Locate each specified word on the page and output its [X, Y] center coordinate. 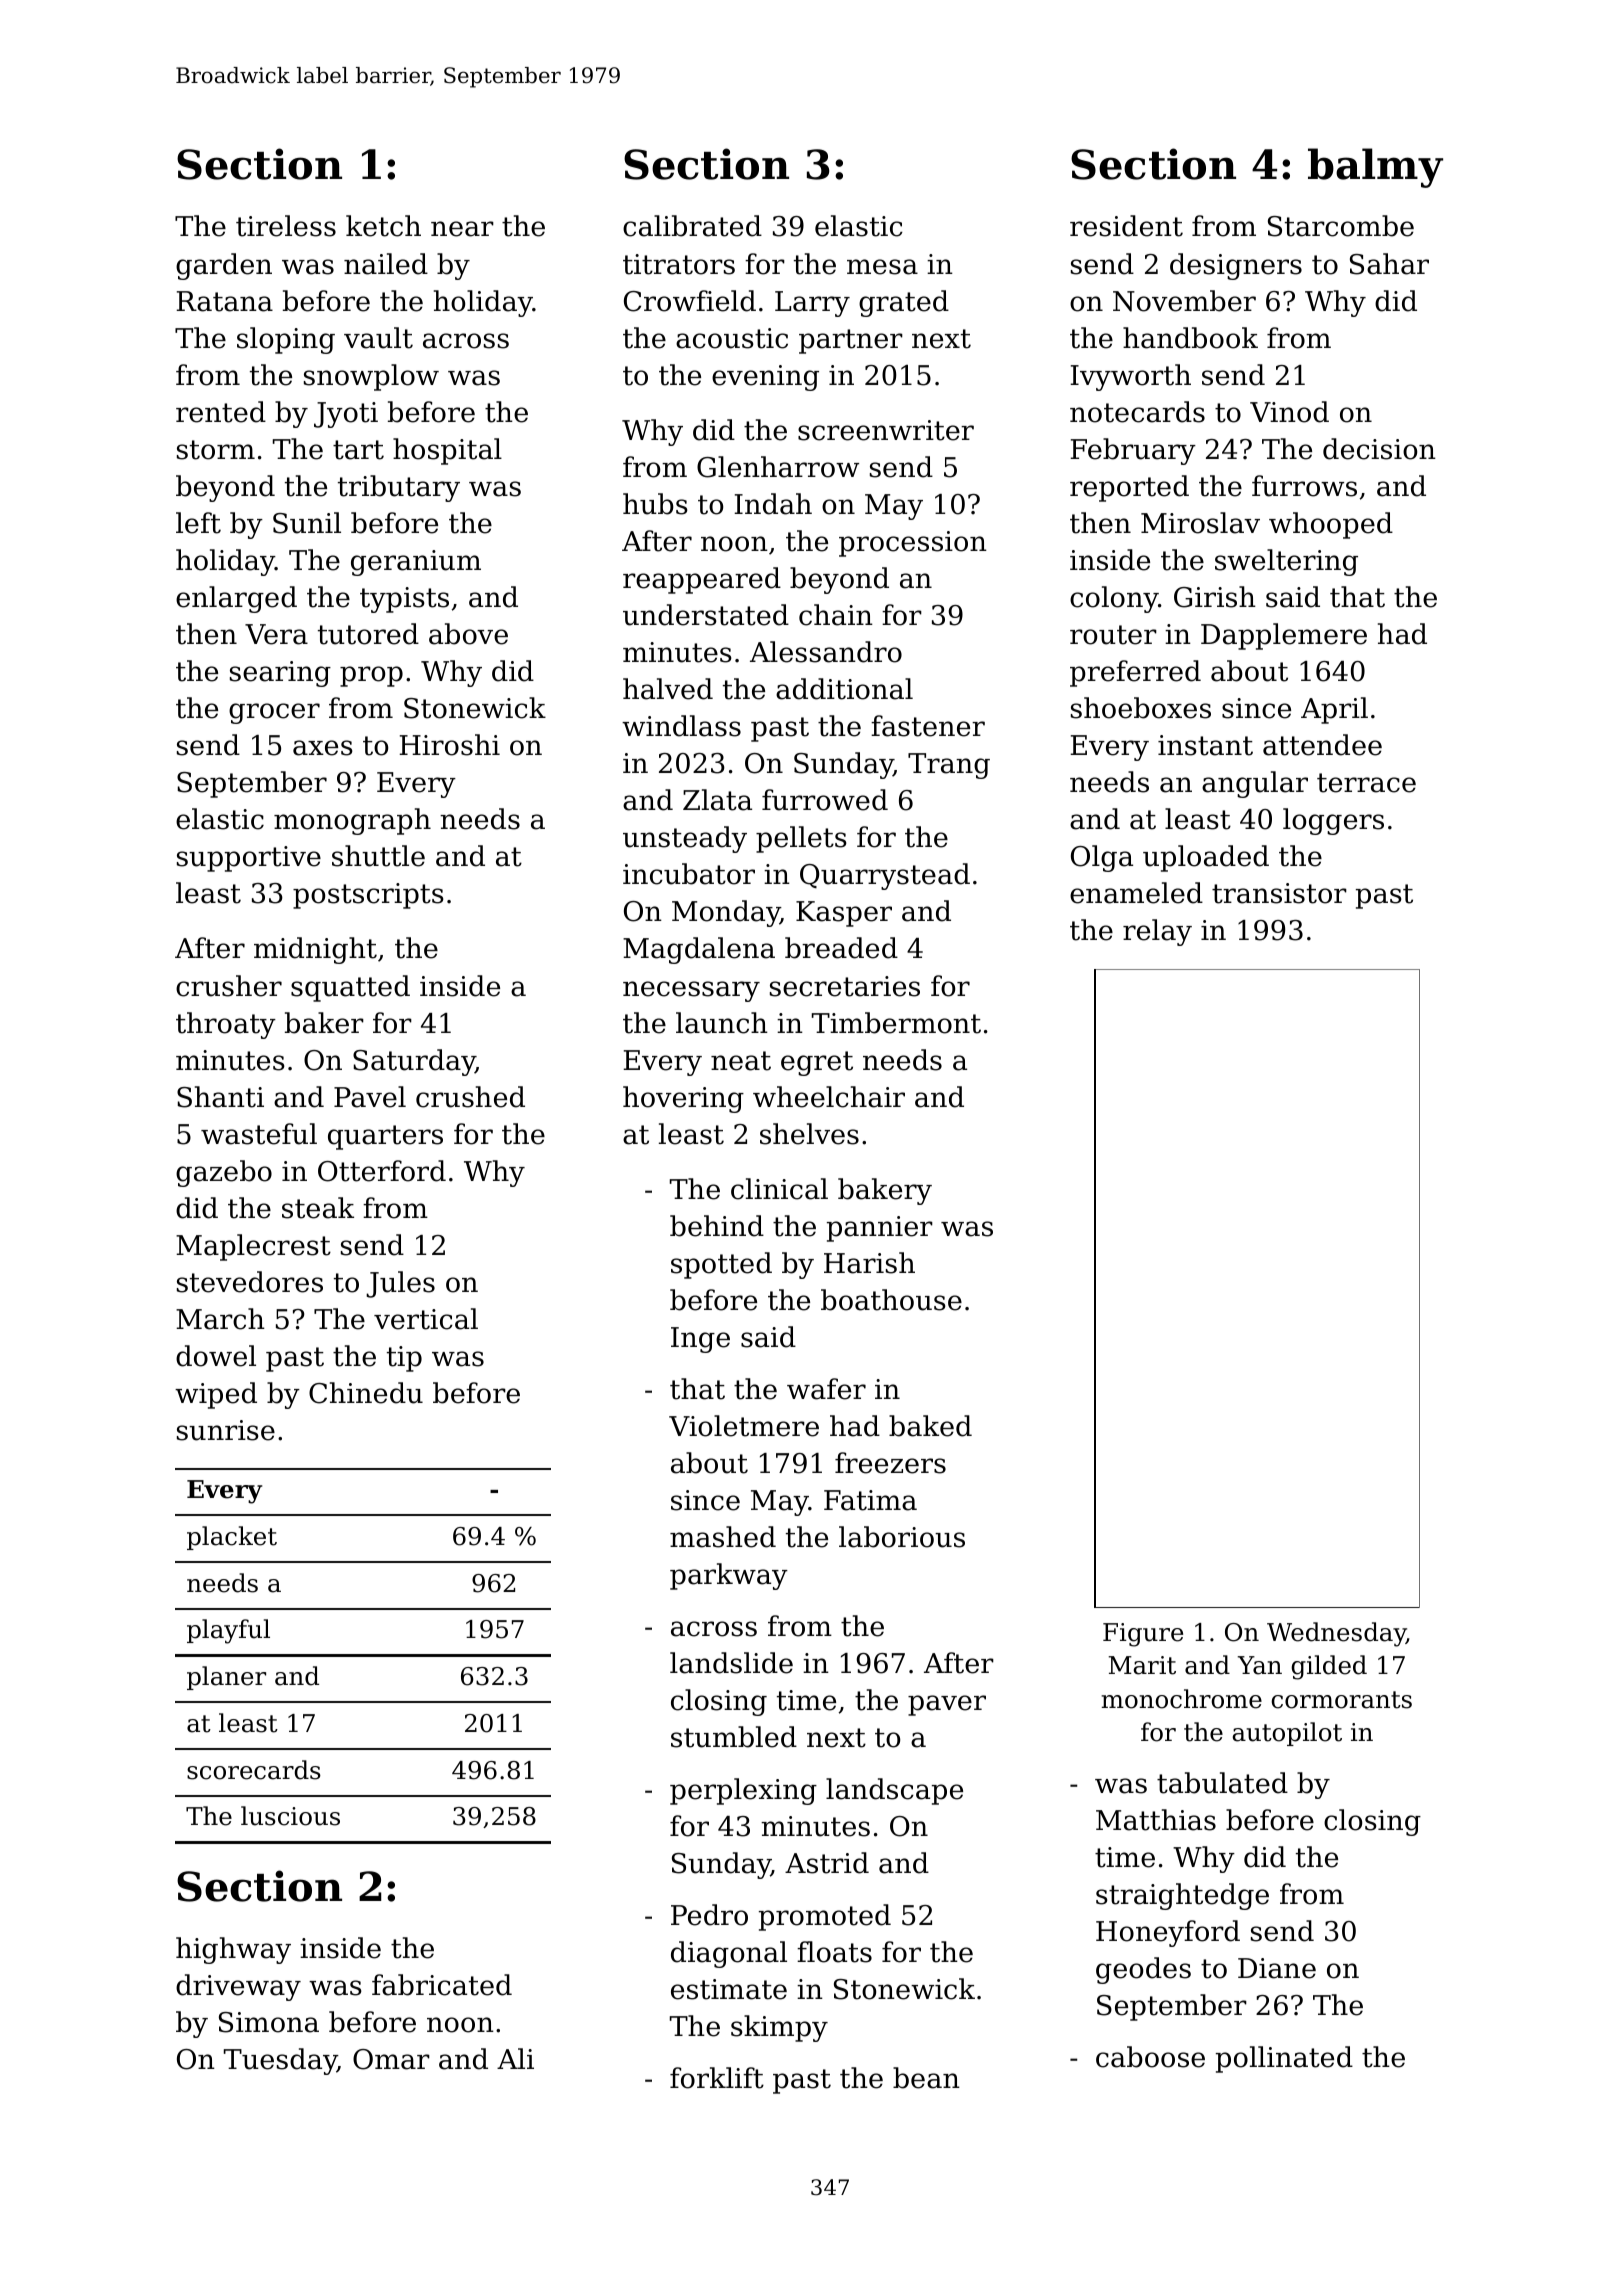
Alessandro [826, 652]
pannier [880, 1229]
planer [226, 1678]
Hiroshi [449, 745]
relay [1157, 932]
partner [851, 341]
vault [378, 338]
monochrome [1181, 1699]
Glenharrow [778, 467]
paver [947, 1705]
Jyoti [346, 415]
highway [233, 1950]
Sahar [1389, 264]
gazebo [224, 1173]
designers [1236, 266]
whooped [1331, 525]
